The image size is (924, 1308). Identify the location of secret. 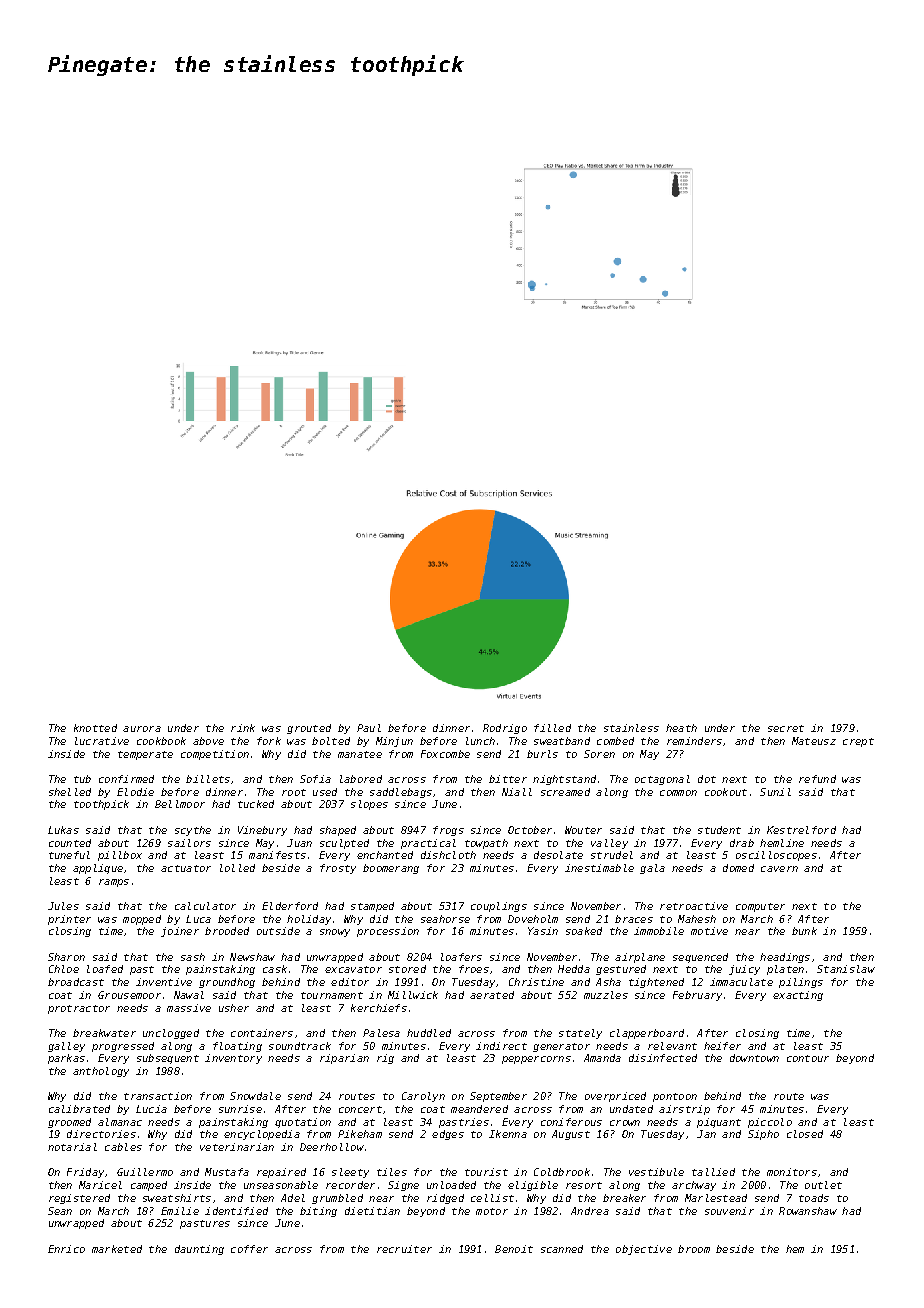
(786, 728).
